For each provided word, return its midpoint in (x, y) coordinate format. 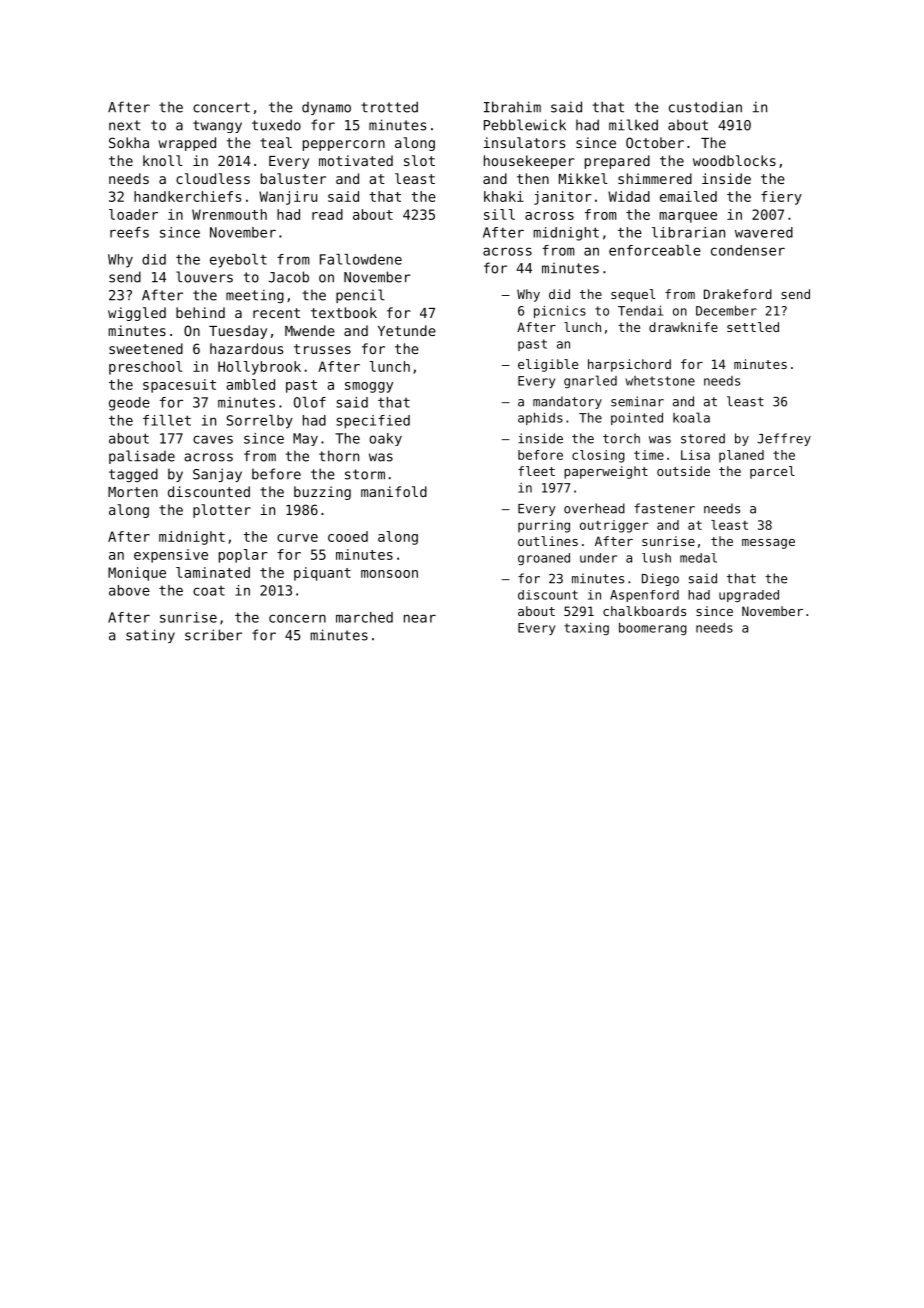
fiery (781, 198)
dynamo (326, 108)
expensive (171, 556)
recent (276, 313)
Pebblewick (525, 125)
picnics (560, 311)
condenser (748, 250)
